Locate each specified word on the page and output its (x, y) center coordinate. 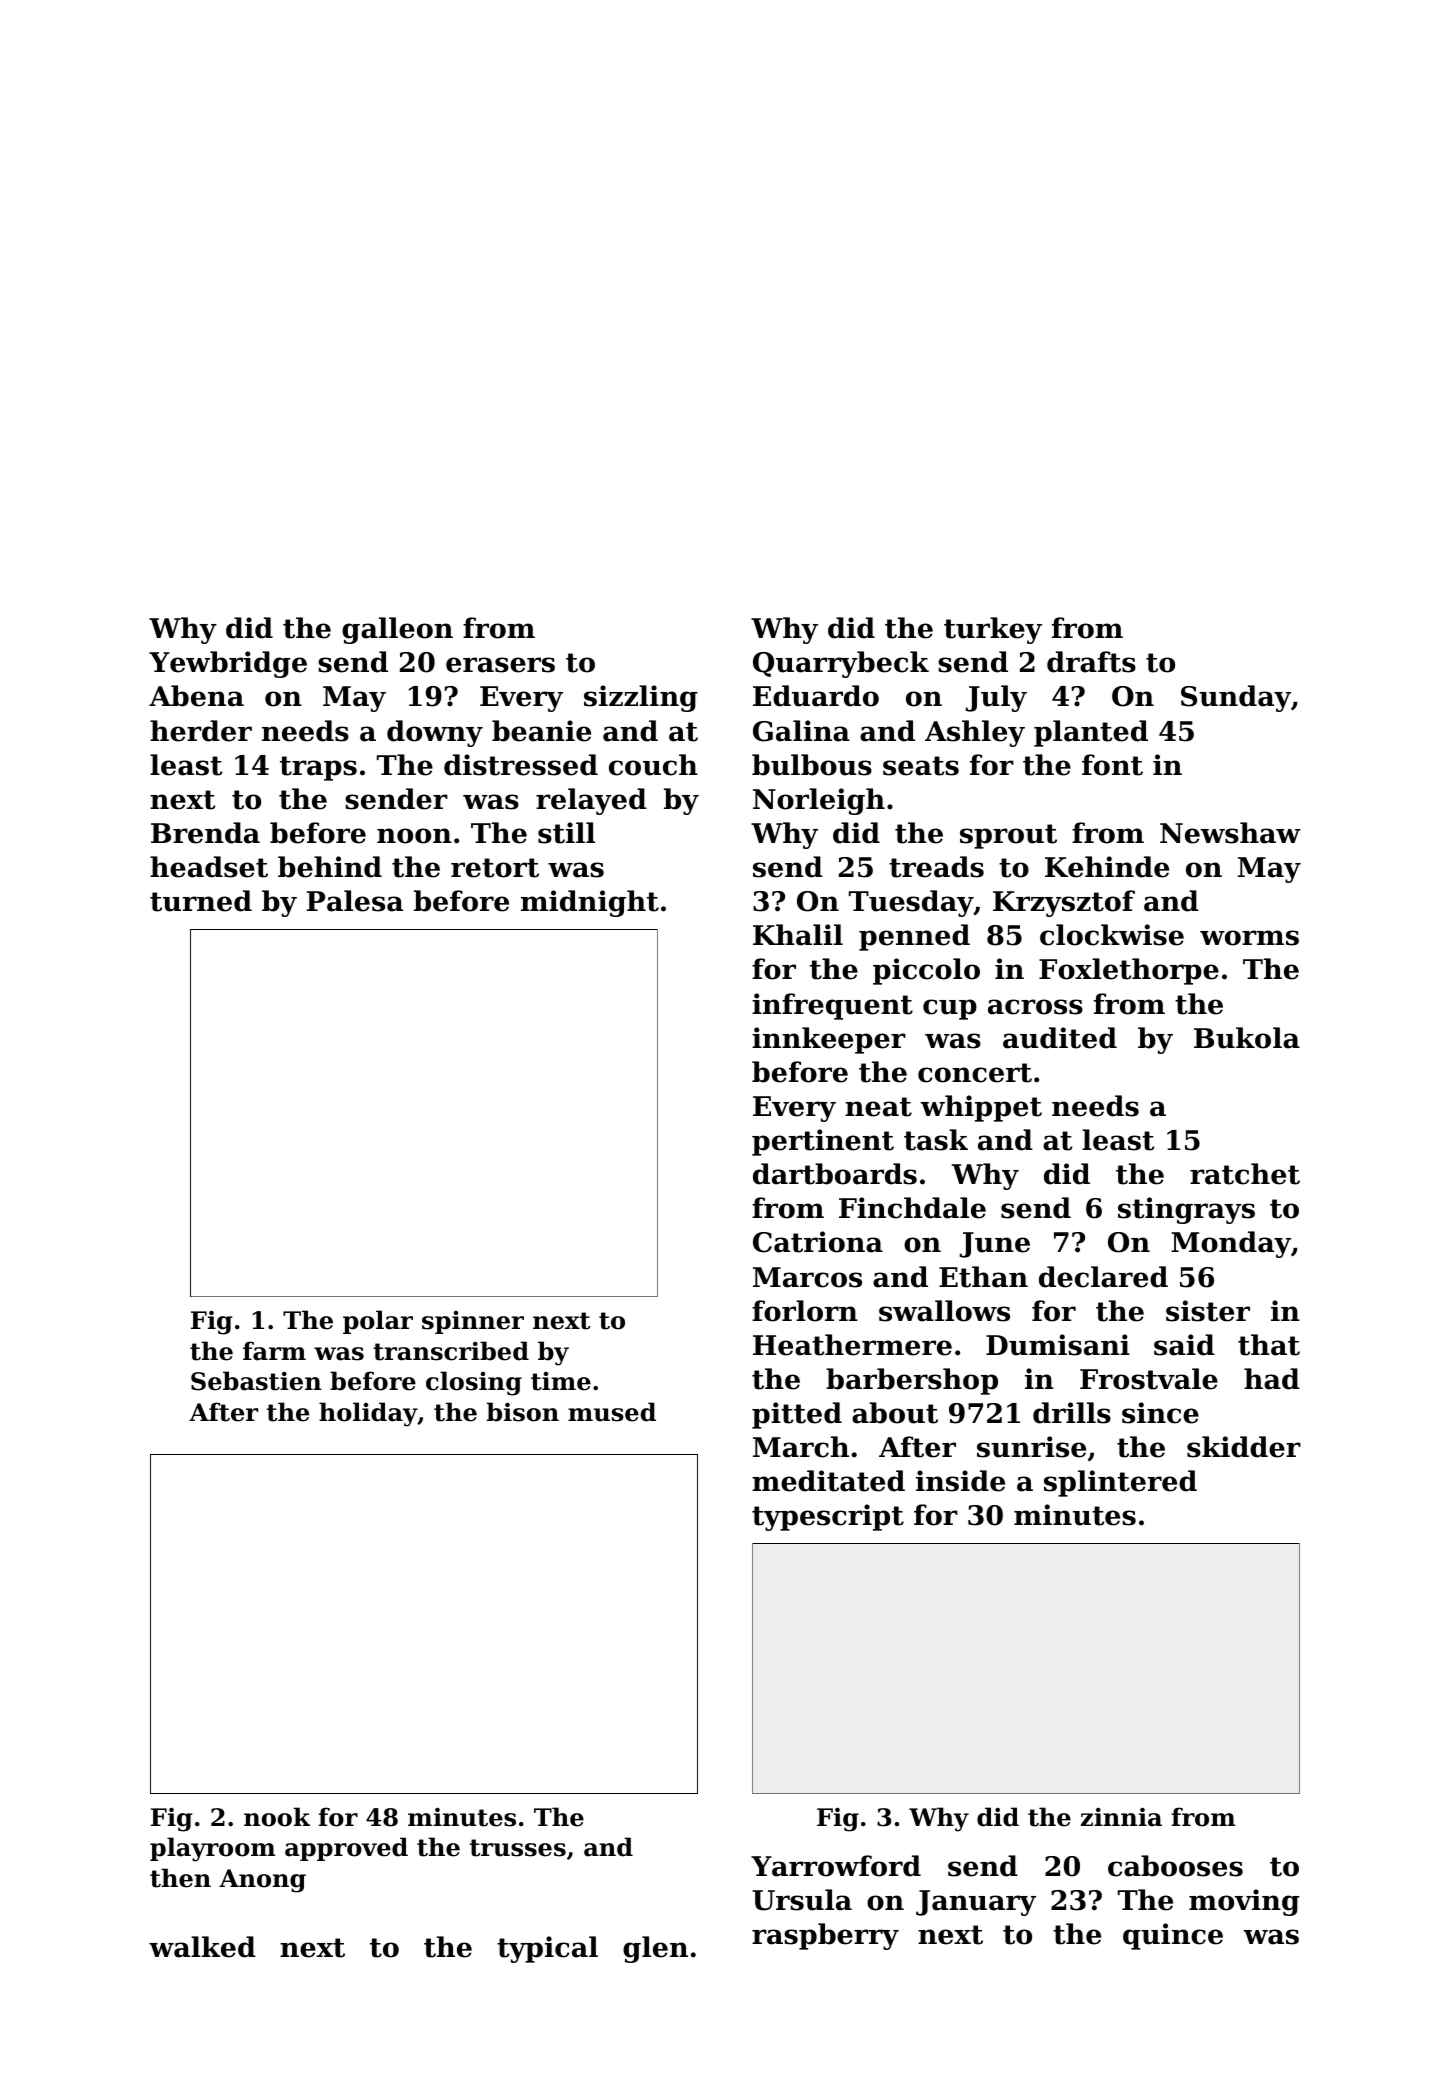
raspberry (825, 1936)
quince (1173, 1936)
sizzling (641, 698)
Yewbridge (228, 664)
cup (950, 1009)
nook (277, 1817)
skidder (1244, 1447)
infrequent (832, 1006)
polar (378, 1322)
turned (201, 901)
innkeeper (829, 1040)
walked (202, 1947)
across (1035, 1007)
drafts (1091, 662)
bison (523, 1412)
